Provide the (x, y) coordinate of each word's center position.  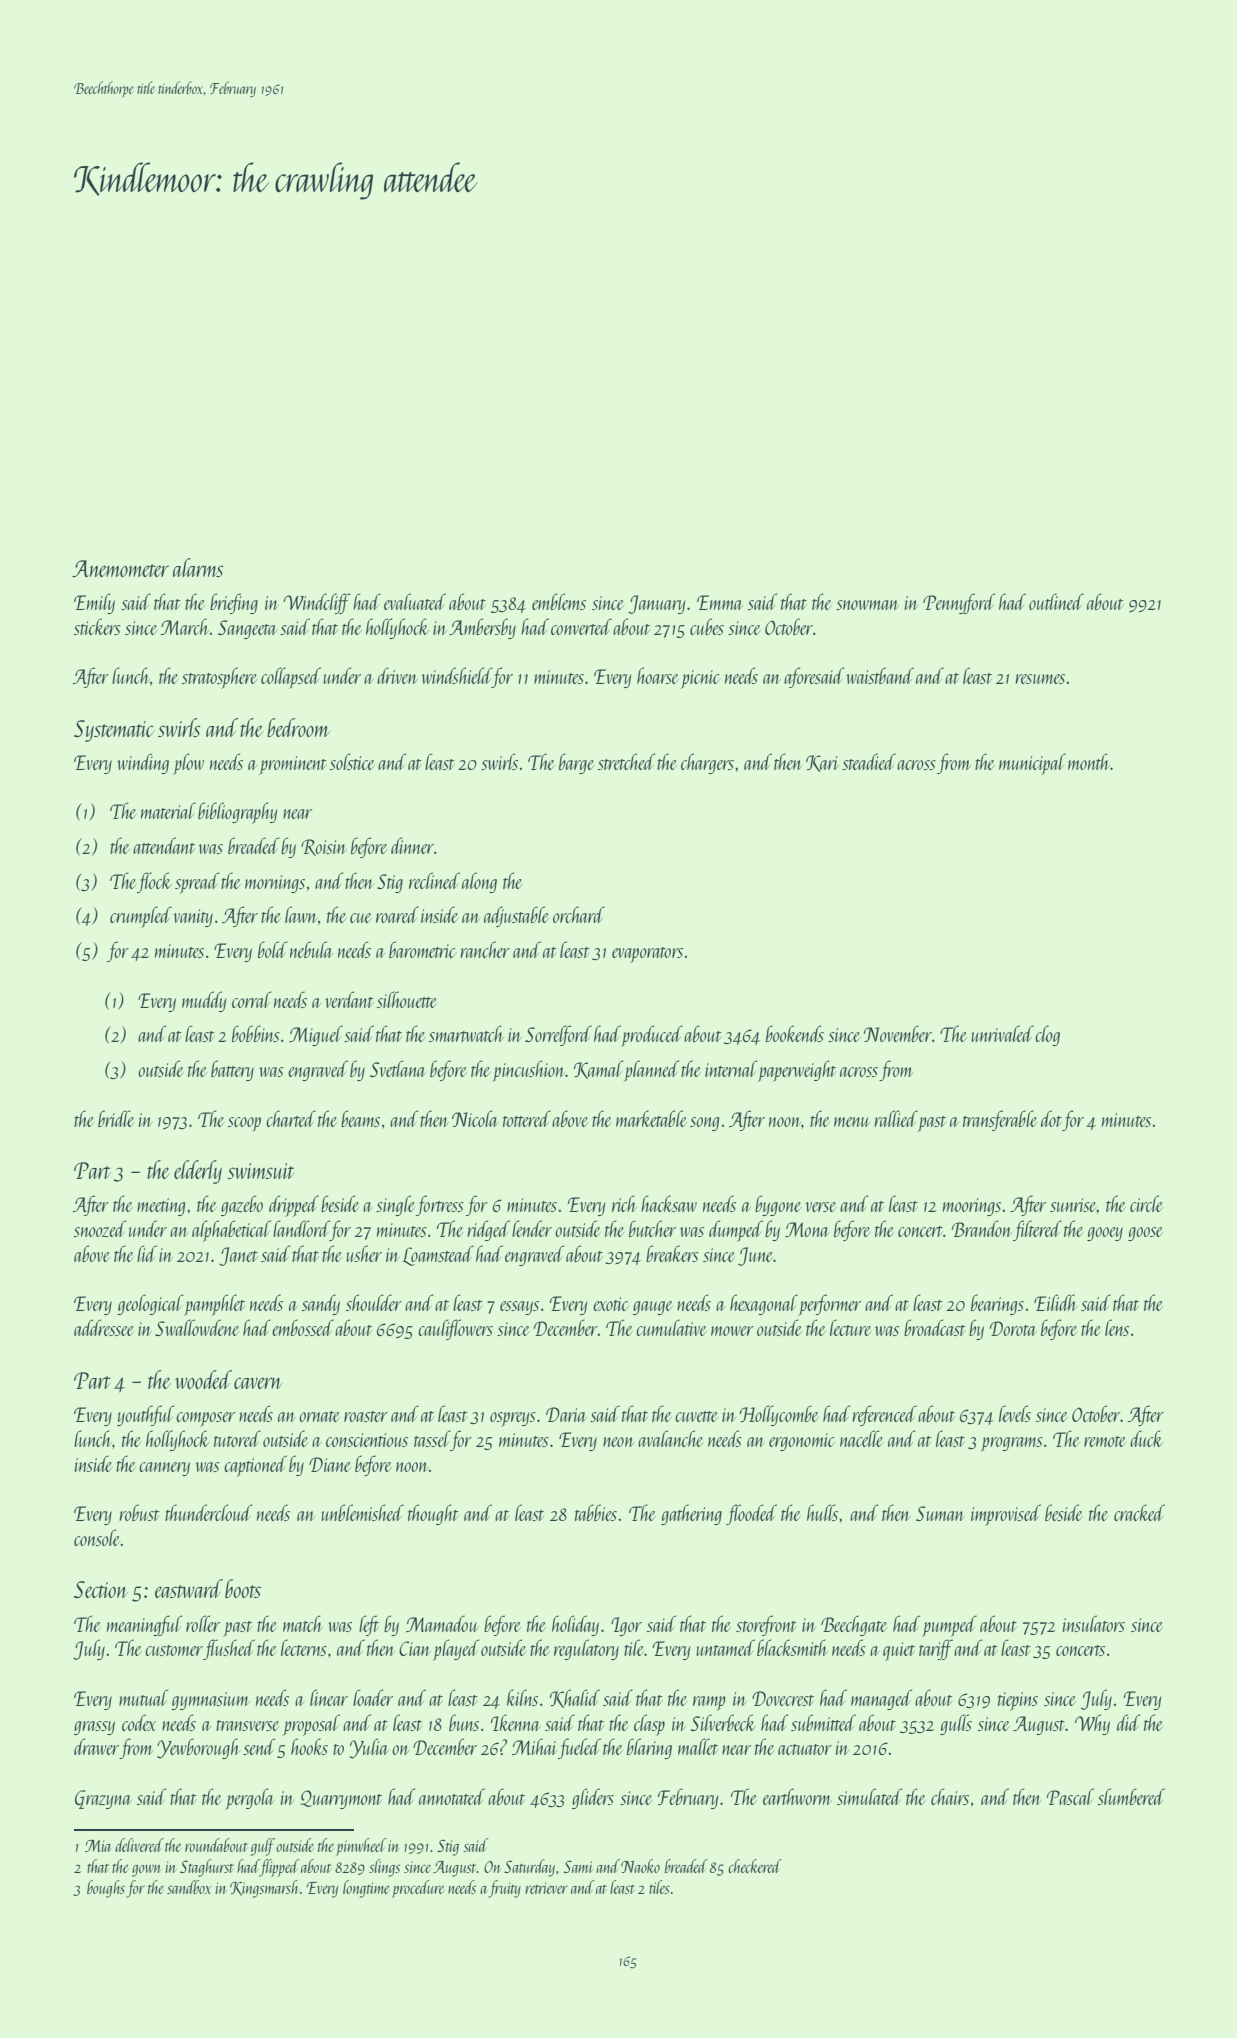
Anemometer (120, 568)
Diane (330, 1464)
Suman (940, 1513)
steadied (869, 761)
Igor (626, 1626)
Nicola (475, 1118)
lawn (301, 914)
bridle (116, 1118)
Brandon (982, 1228)
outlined (1056, 601)
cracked (1139, 1512)
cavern (258, 1383)
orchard (579, 914)
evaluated (415, 601)
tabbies (596, 1512)
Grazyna (103, 1799)
